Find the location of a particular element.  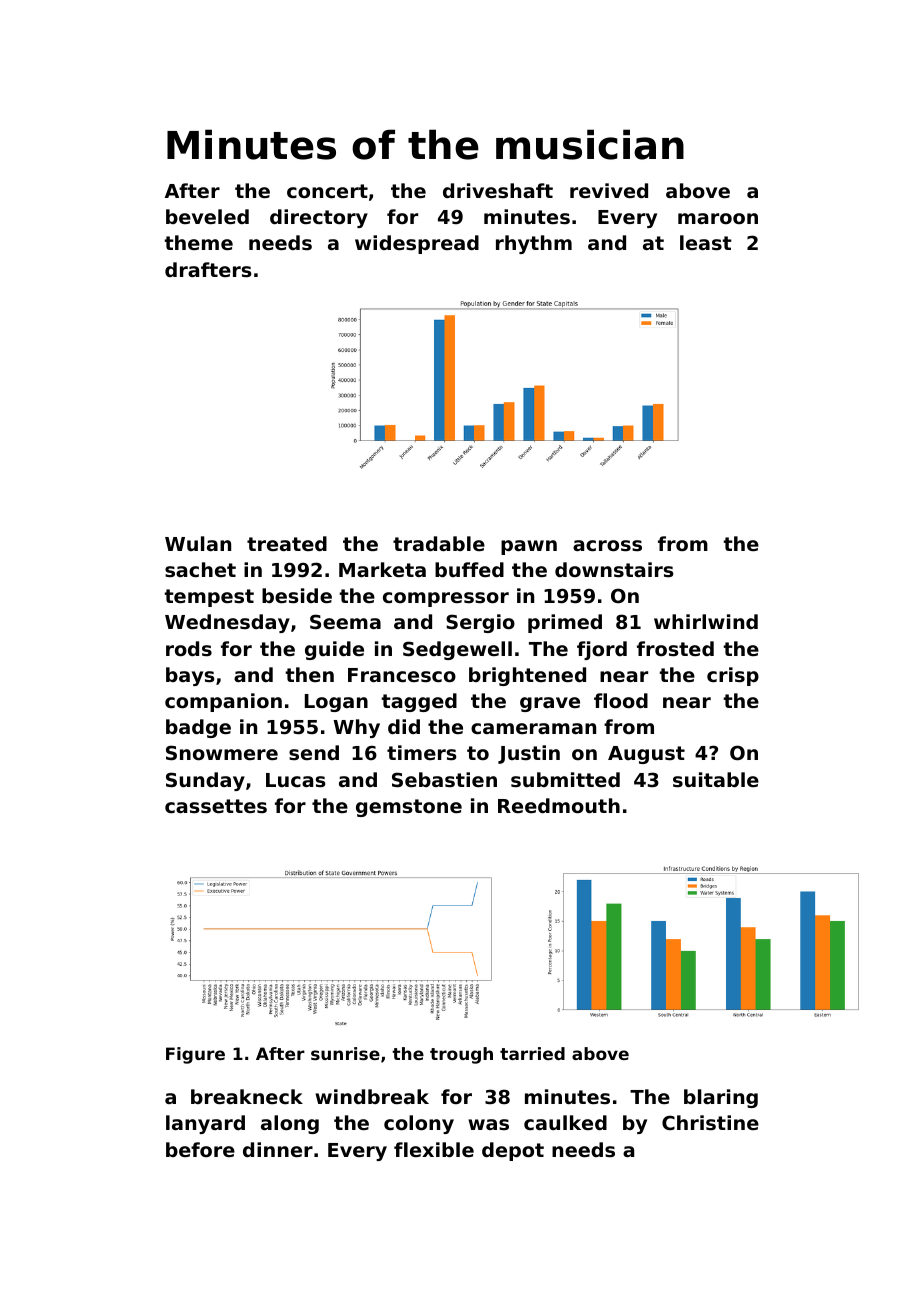

along is located at coordinates (290, 1124).
